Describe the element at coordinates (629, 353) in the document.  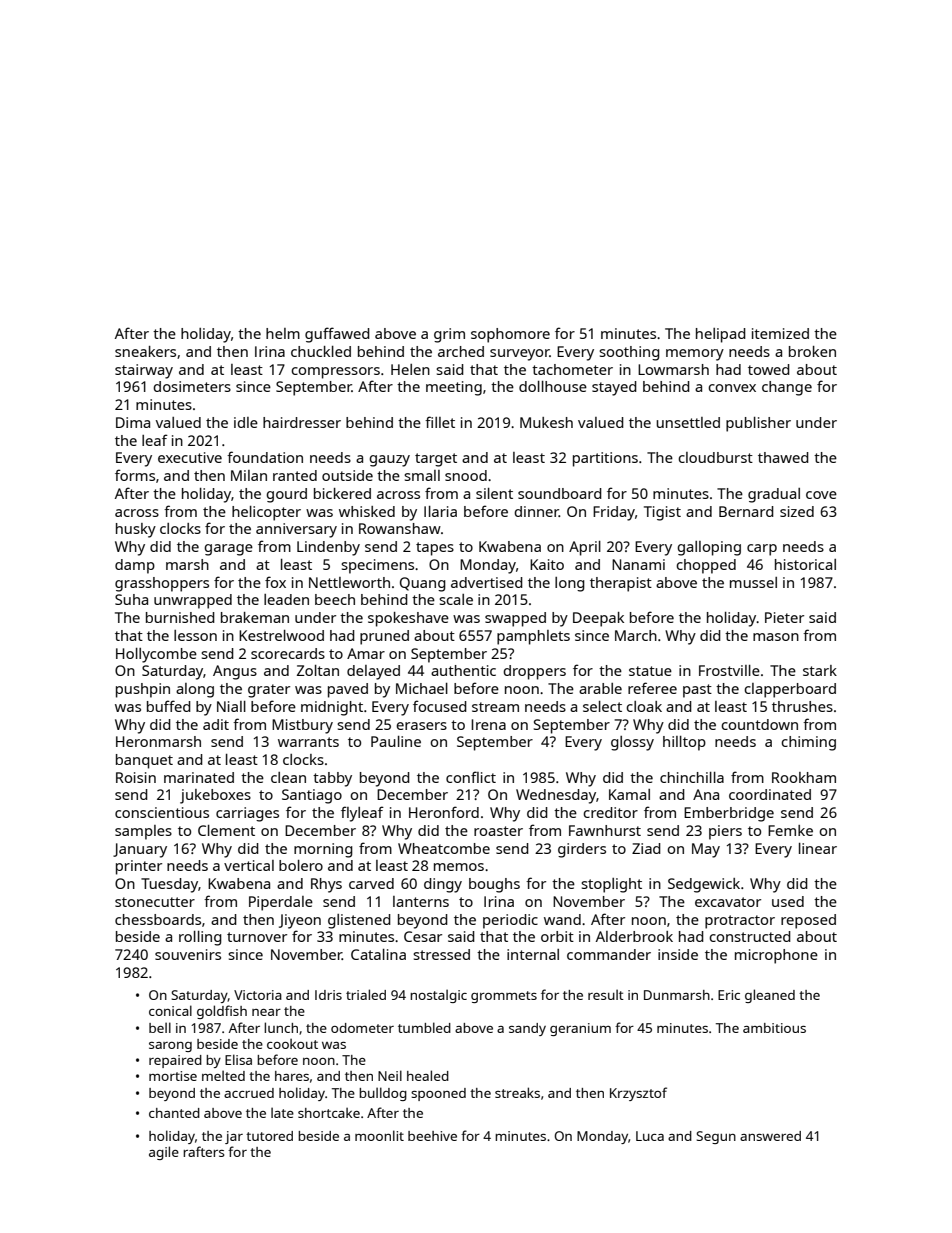
I see `soothing` at that location.
